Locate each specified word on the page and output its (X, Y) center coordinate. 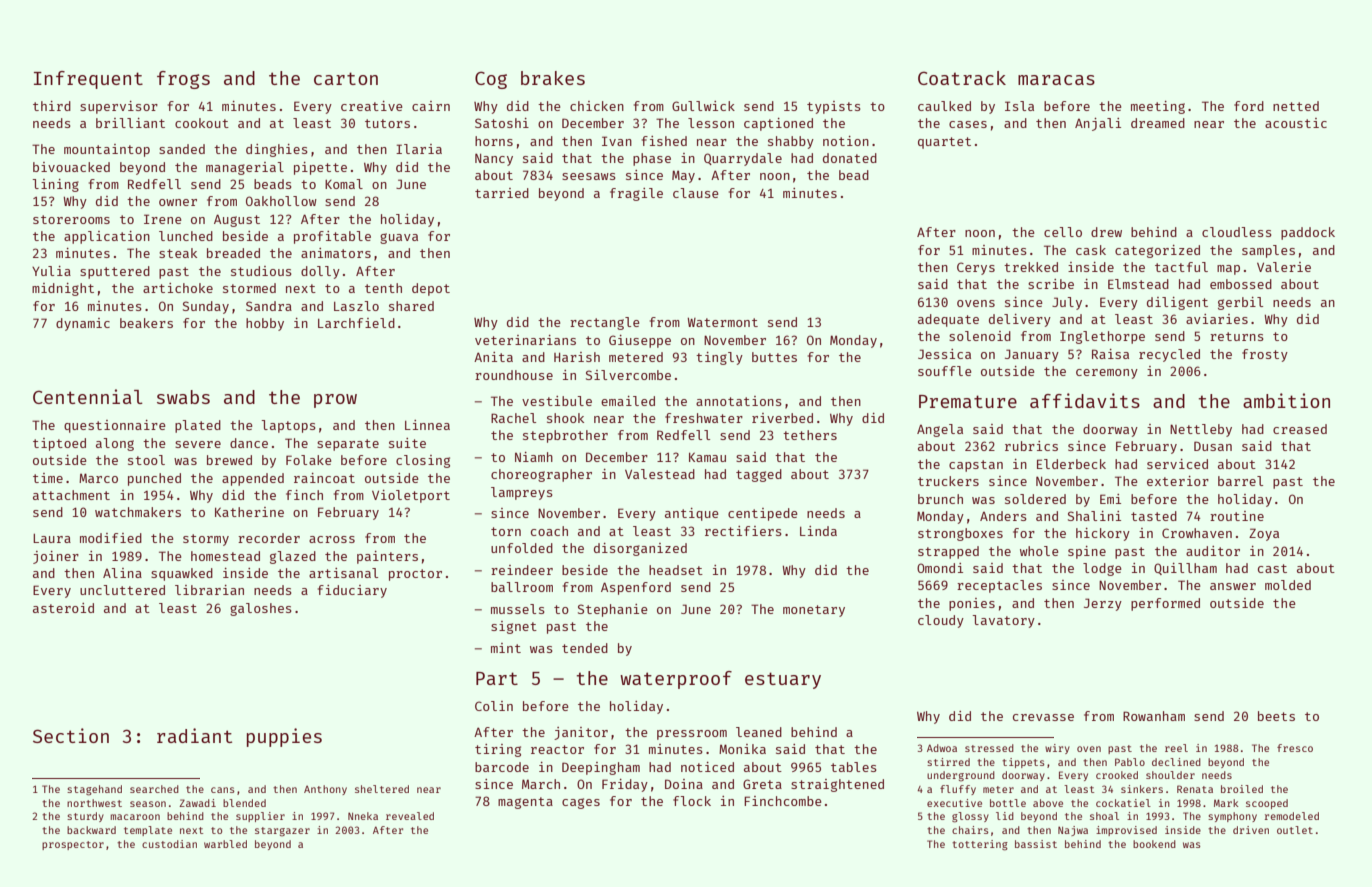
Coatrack (962, 78)
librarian (209, 590)
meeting (1158, 107)
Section (71, 735)
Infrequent (88, 80)
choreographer (541, 475)
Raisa (1110, 354)
